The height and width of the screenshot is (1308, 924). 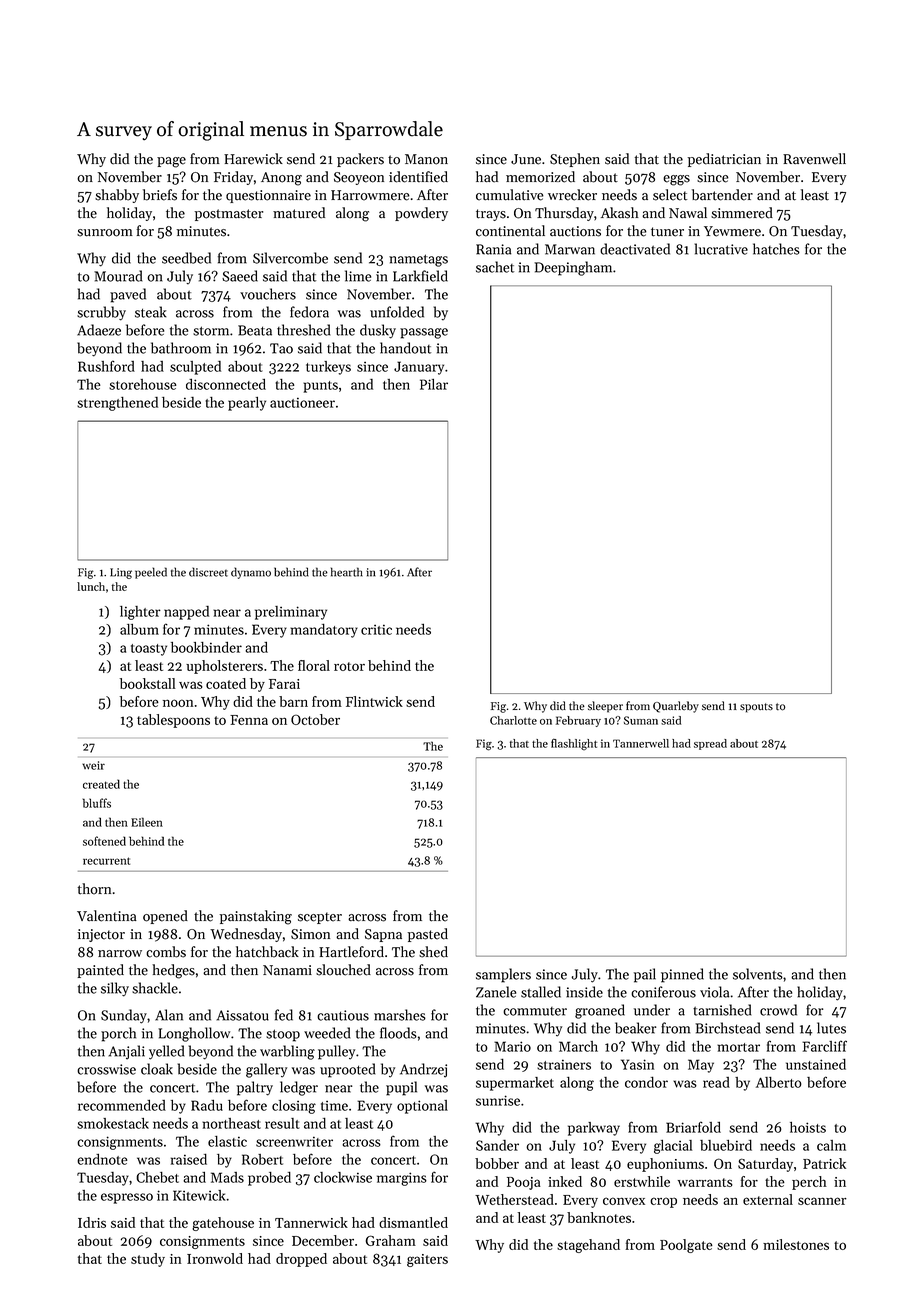 What do you see at coordinates (756, 708) in the screenshot?
I see `spouts` at bounding box center [756, 708].
